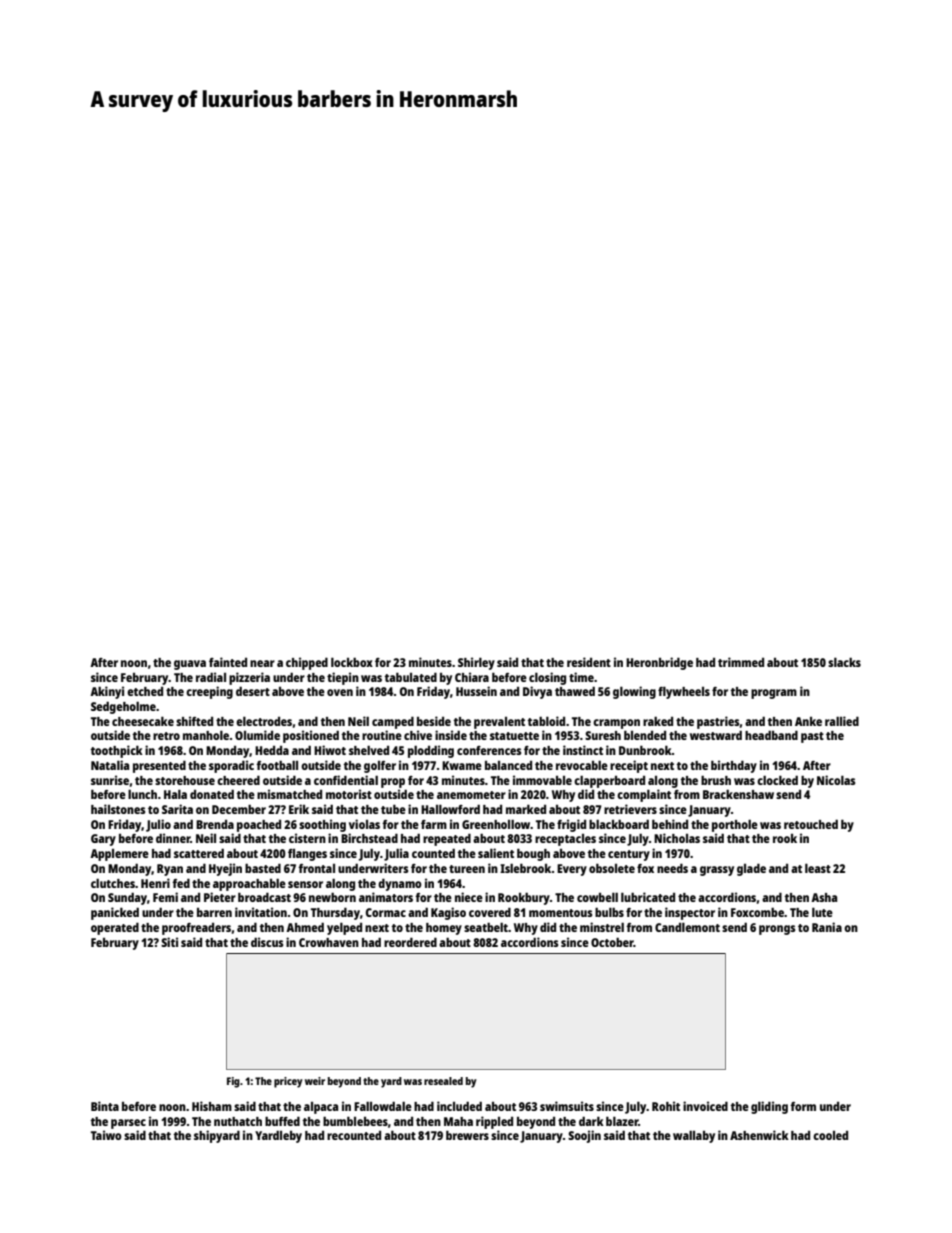  Describe the element at coordinates (836, 780) in the document. I see `Nicolas` at that location.
